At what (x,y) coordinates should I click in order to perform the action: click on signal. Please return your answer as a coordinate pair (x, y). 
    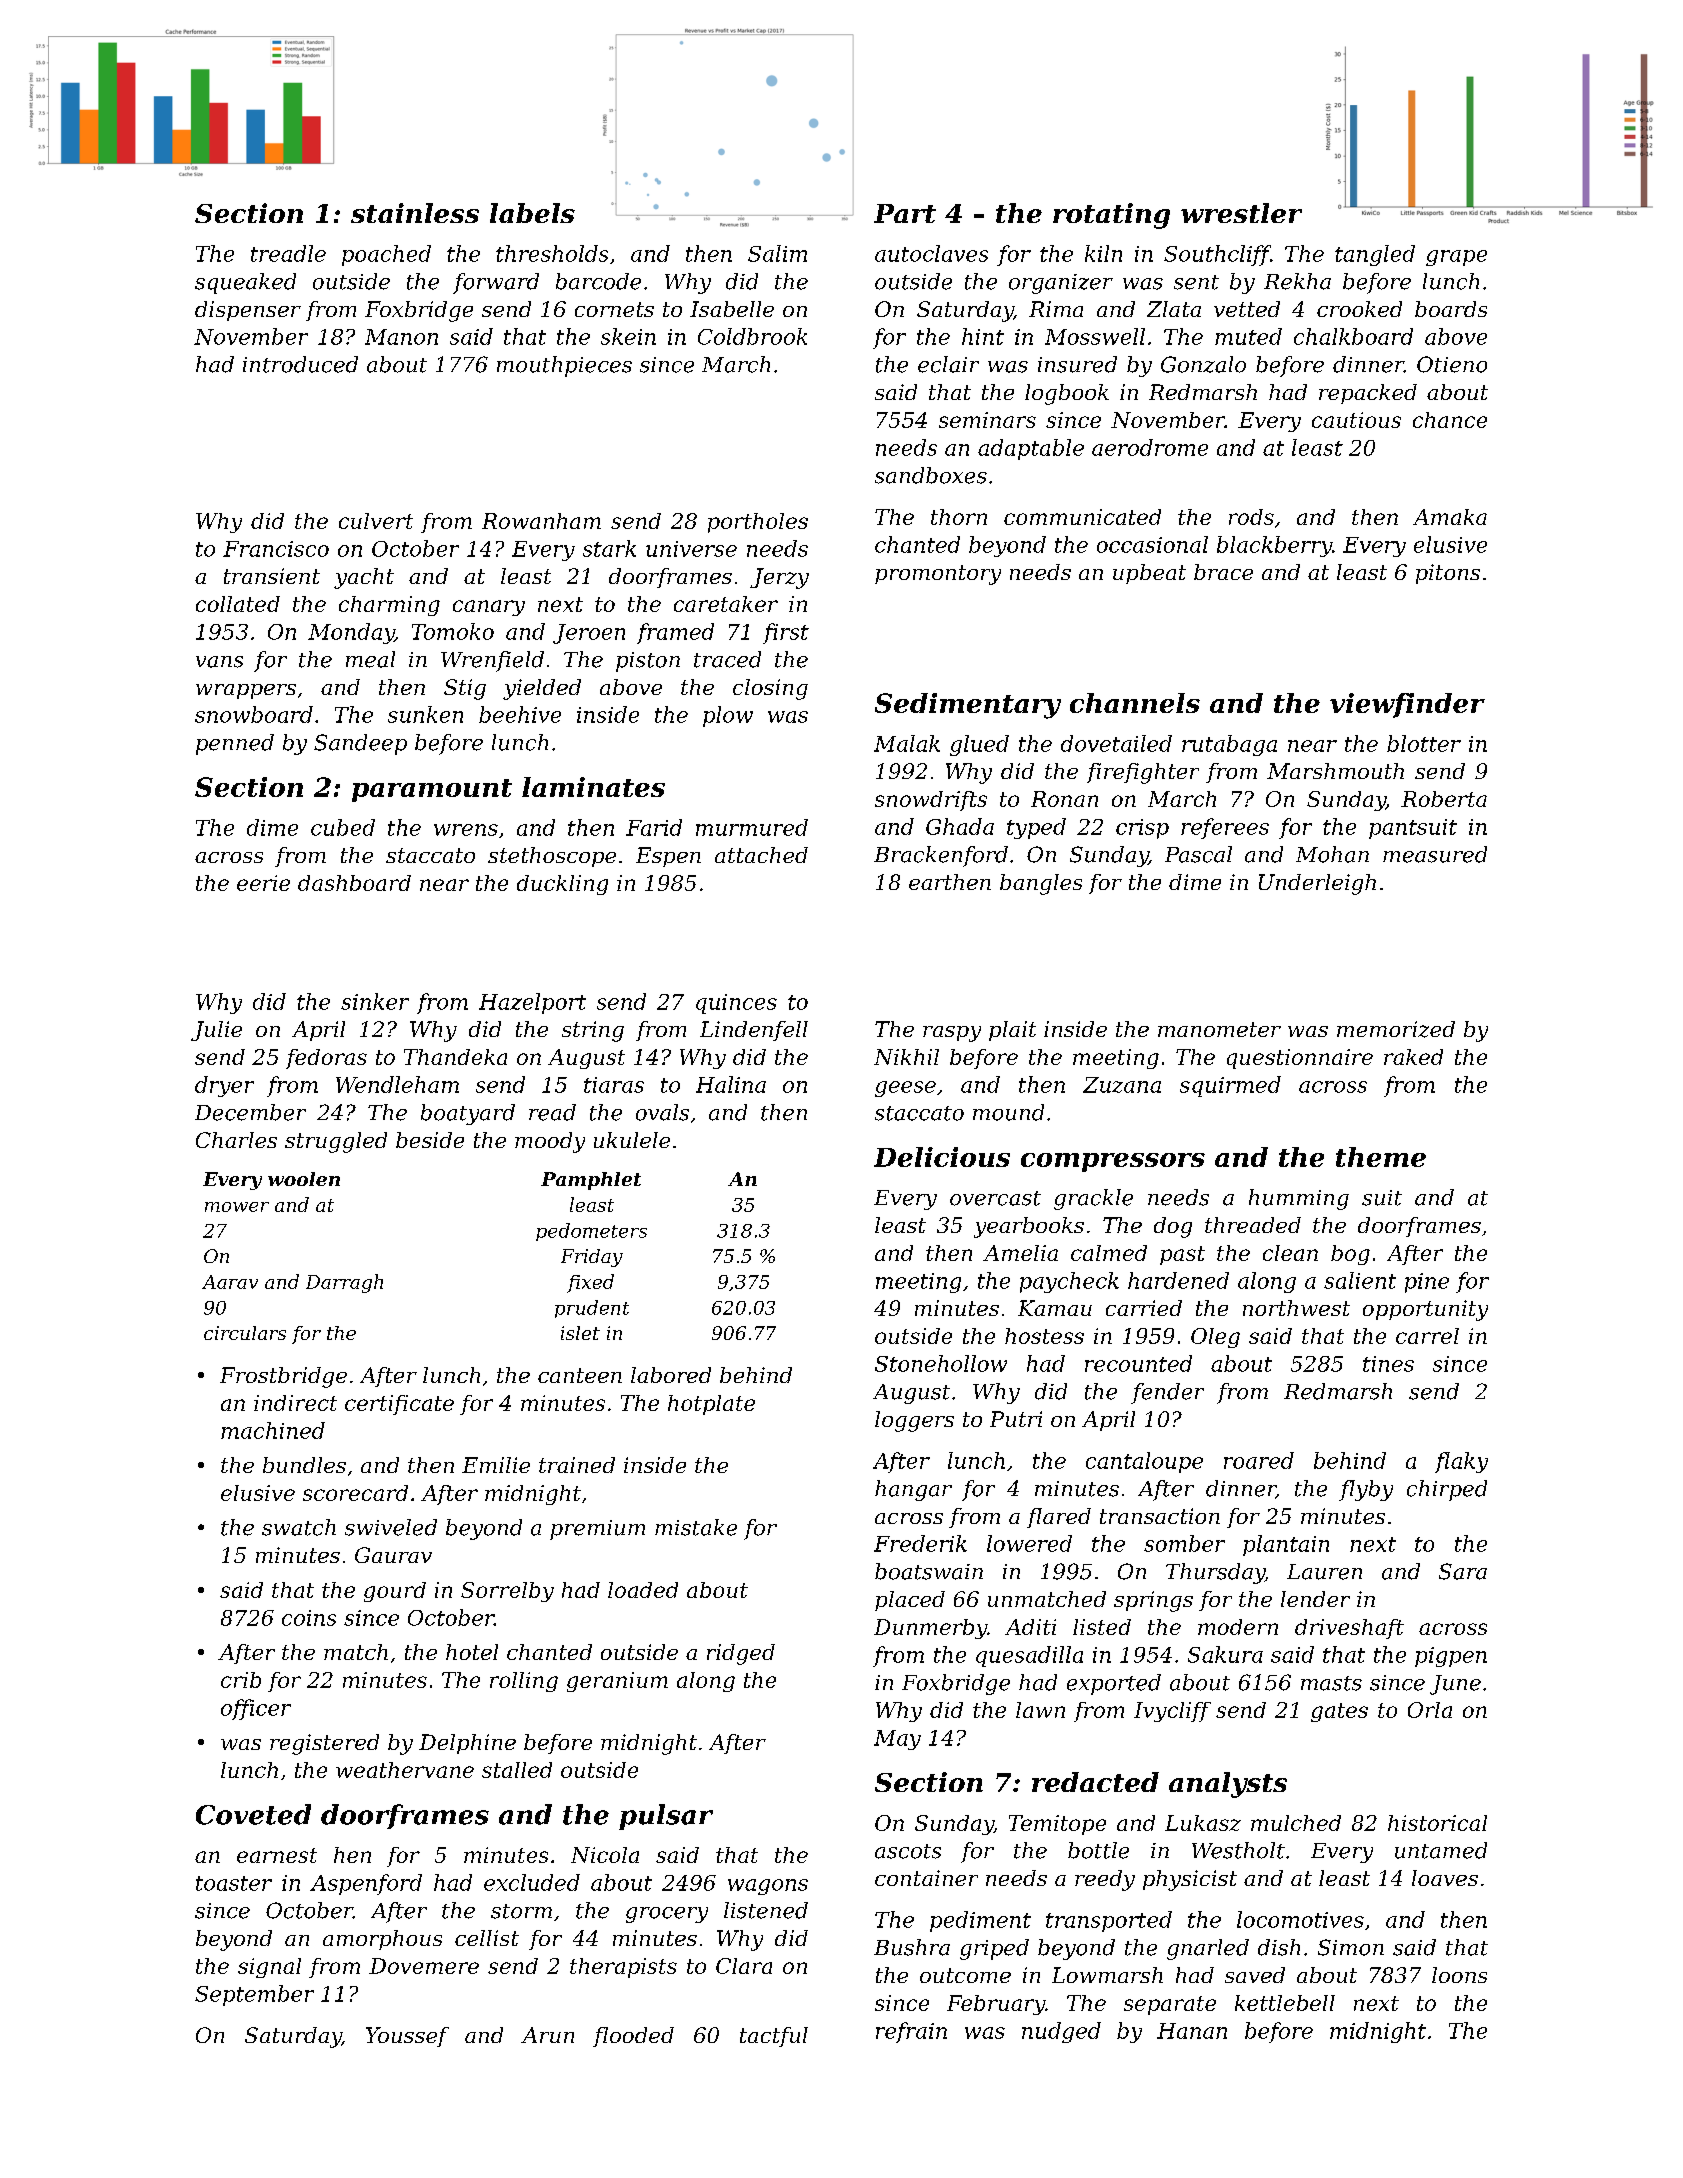
    Looking at the image, I should click on (269, 1968).
